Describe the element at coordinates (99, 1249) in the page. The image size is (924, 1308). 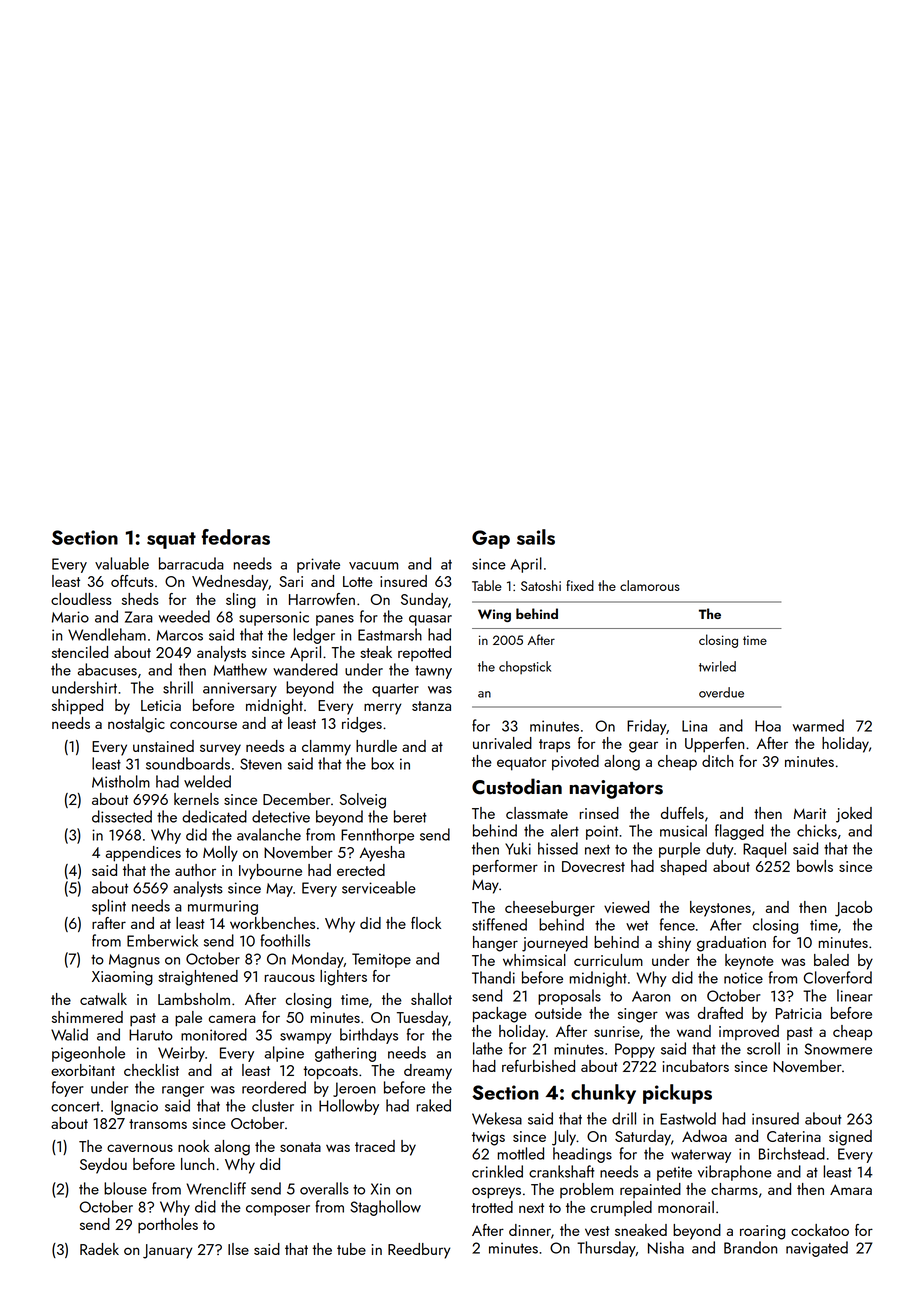
I see `Radek` at that location.
